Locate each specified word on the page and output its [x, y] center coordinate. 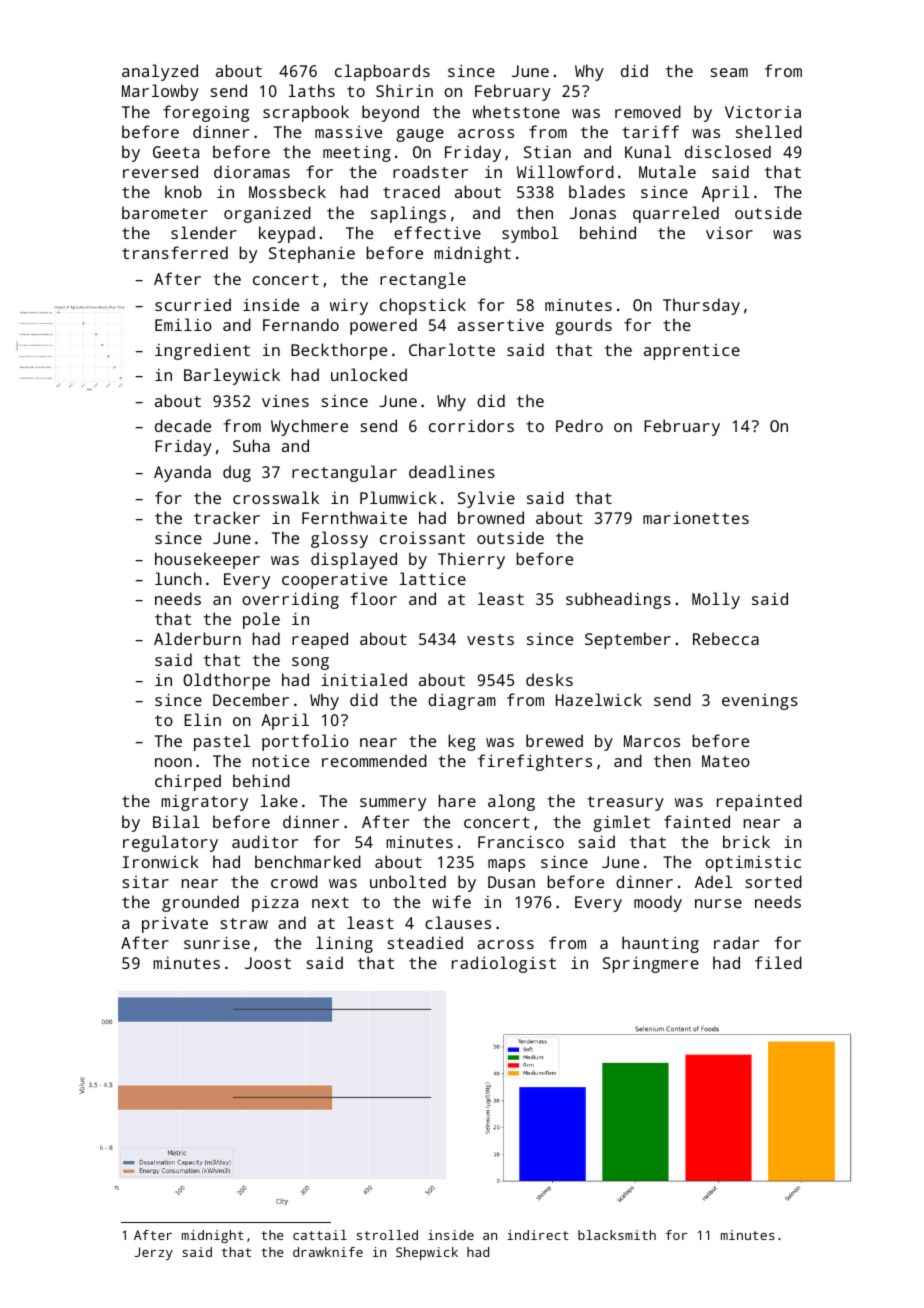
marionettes [696, 518]
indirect [538, 1235]
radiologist [504, 964]
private [175, 925]
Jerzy [153, 1253]
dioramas [252, 171]
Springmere [651, 965]
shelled [769, 131]
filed [778, 962]
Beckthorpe [339, 351]
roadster [430, 171]
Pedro [579, 425]
